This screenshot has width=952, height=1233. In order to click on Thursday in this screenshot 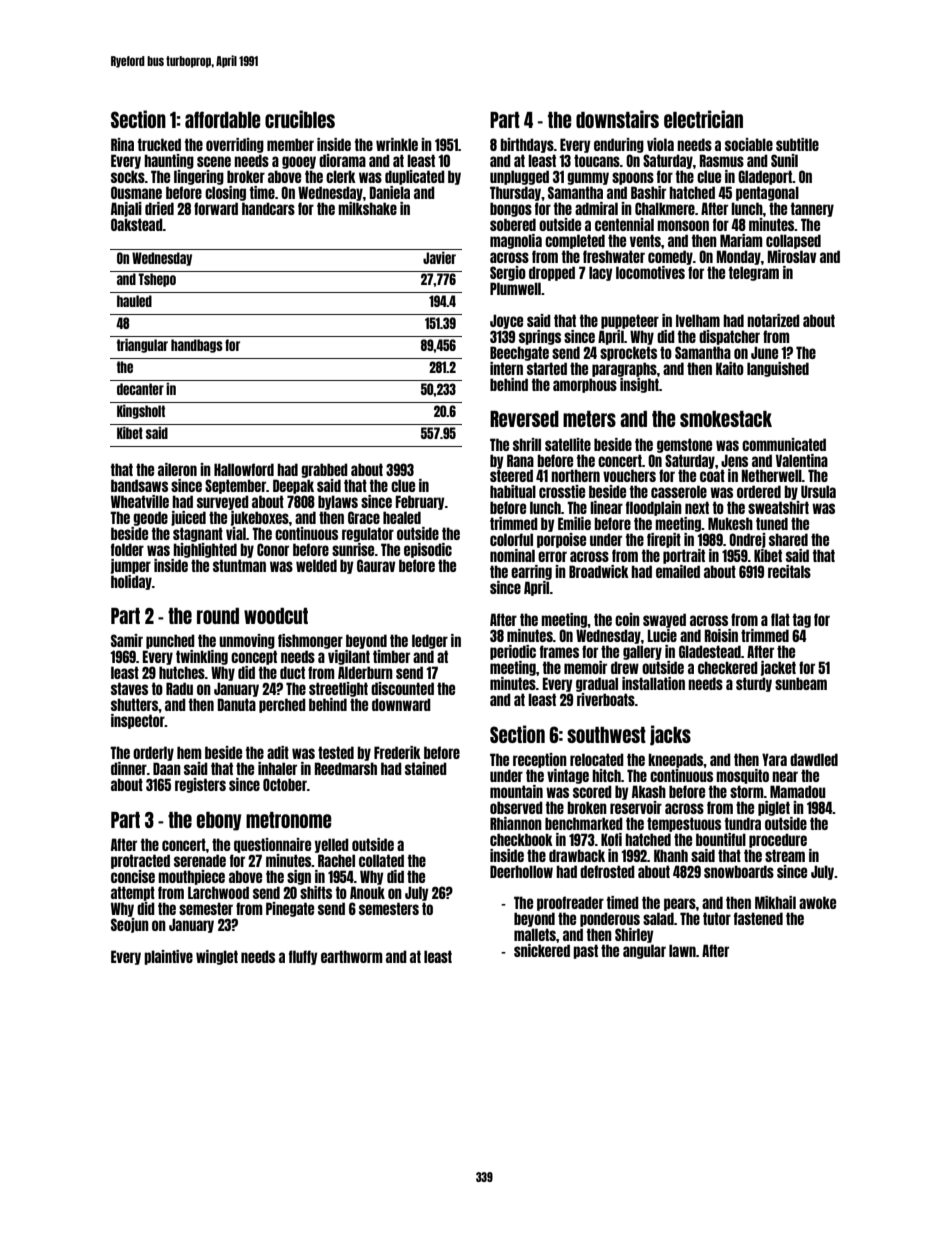, I will do `click(516, 193)`.
